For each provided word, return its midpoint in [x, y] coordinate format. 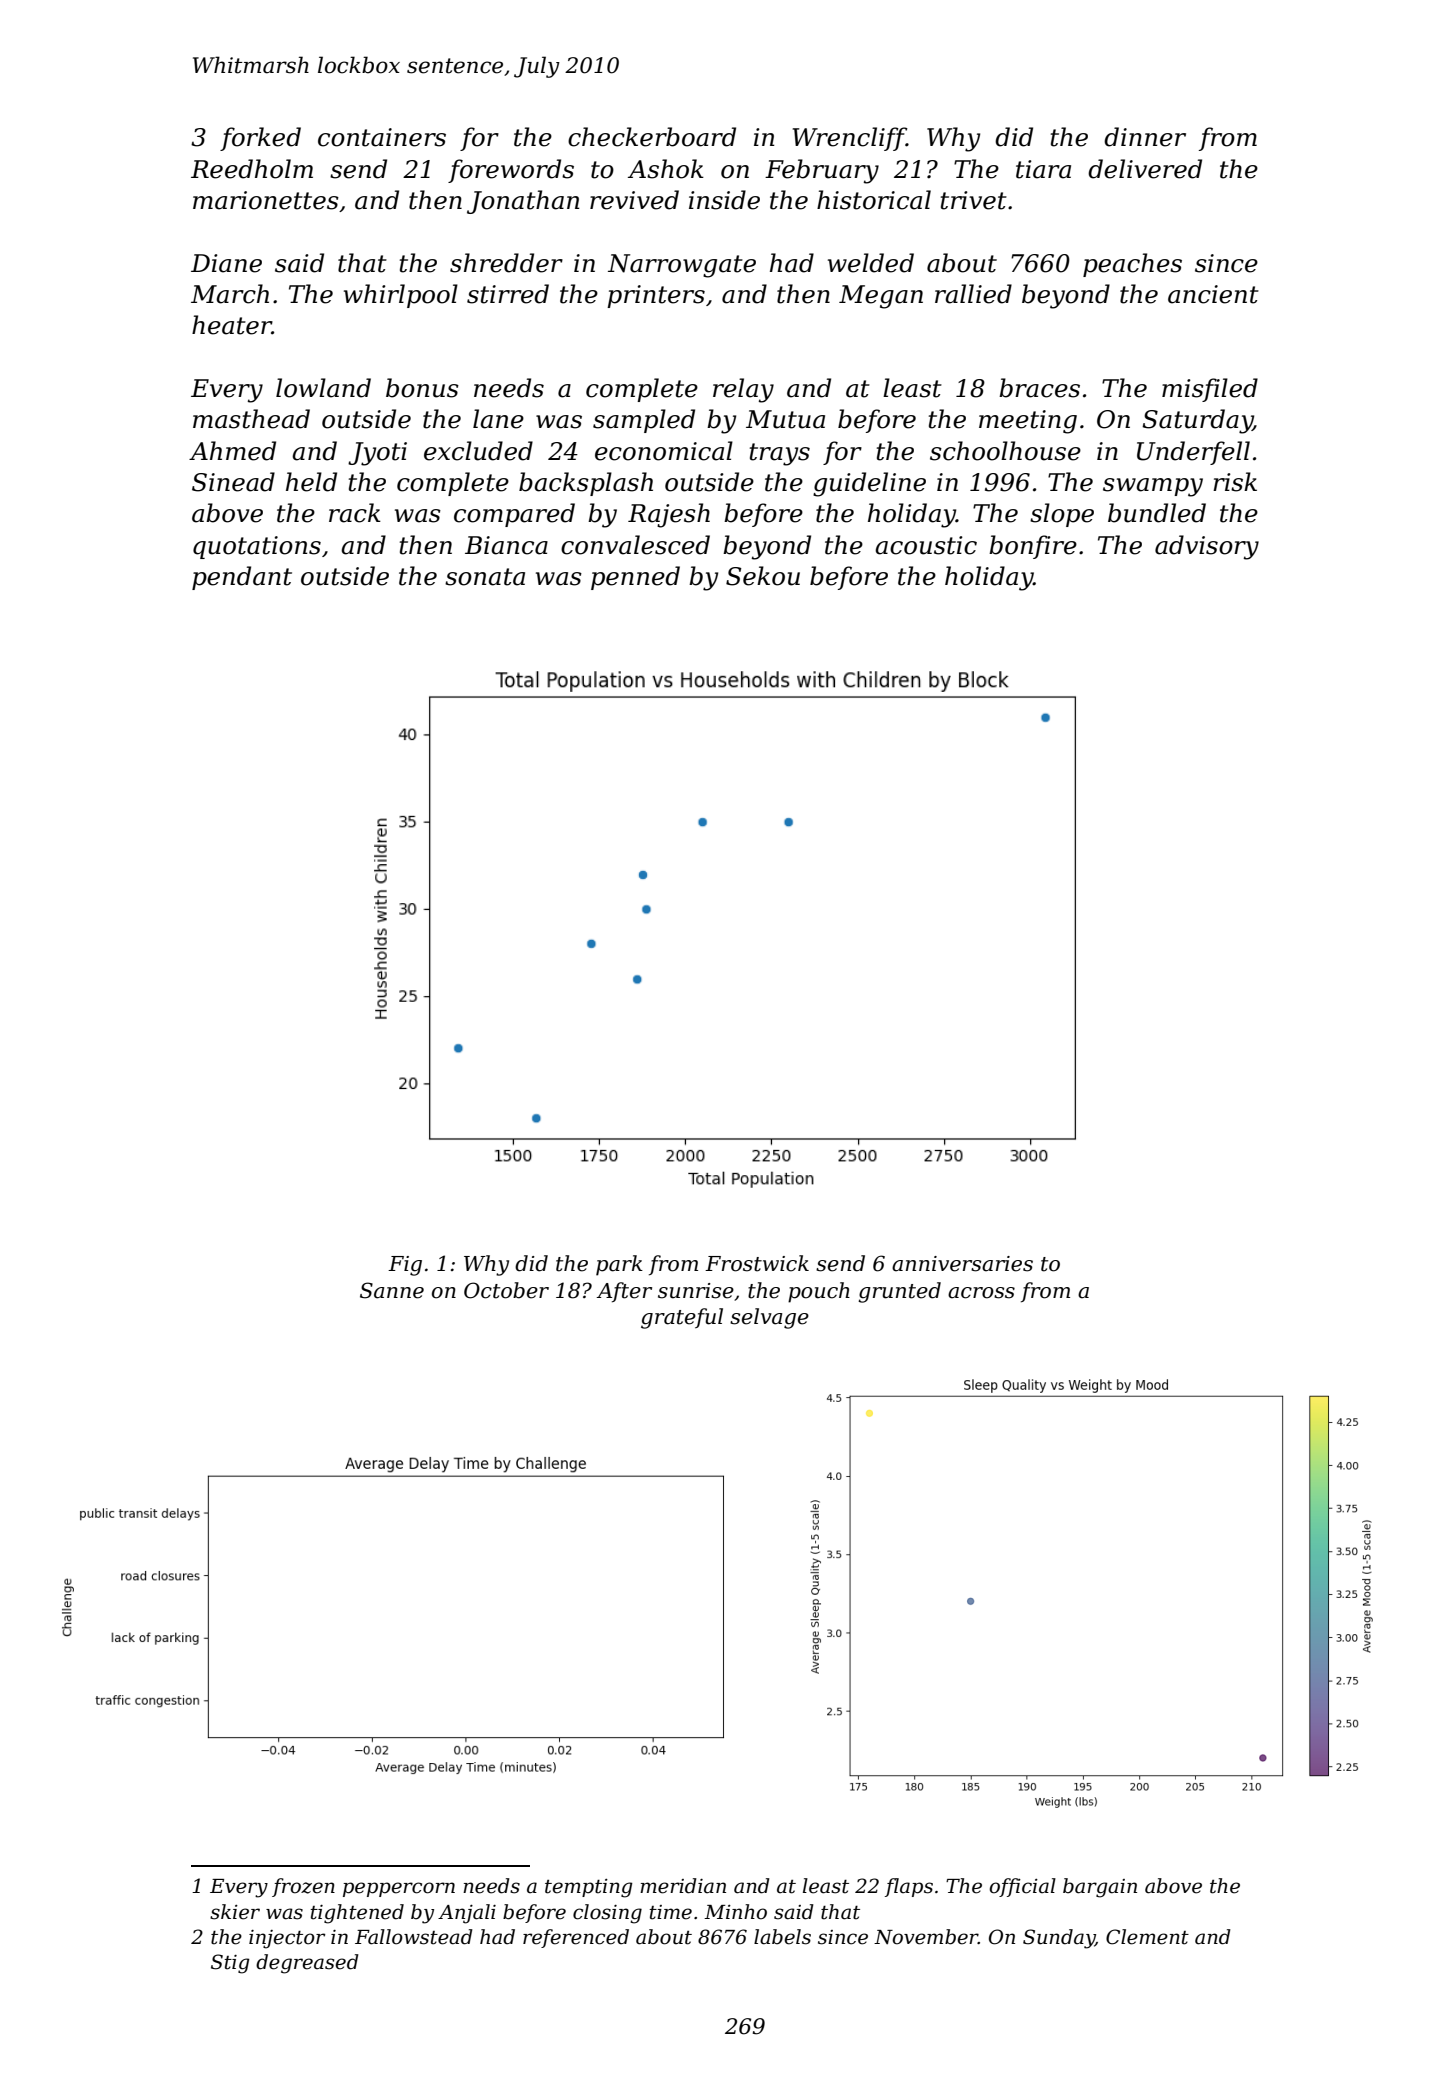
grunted [899, 1292]
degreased [307, 1964]
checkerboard [652, 137]
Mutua [785, 419]
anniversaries [962, 1264]
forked [260, 139]
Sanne [392, 1290]
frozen [303, 1887]
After [624, 1292]
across [981, 1293]
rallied [973, 294]
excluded [478, 451]
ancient [1213, 294]
